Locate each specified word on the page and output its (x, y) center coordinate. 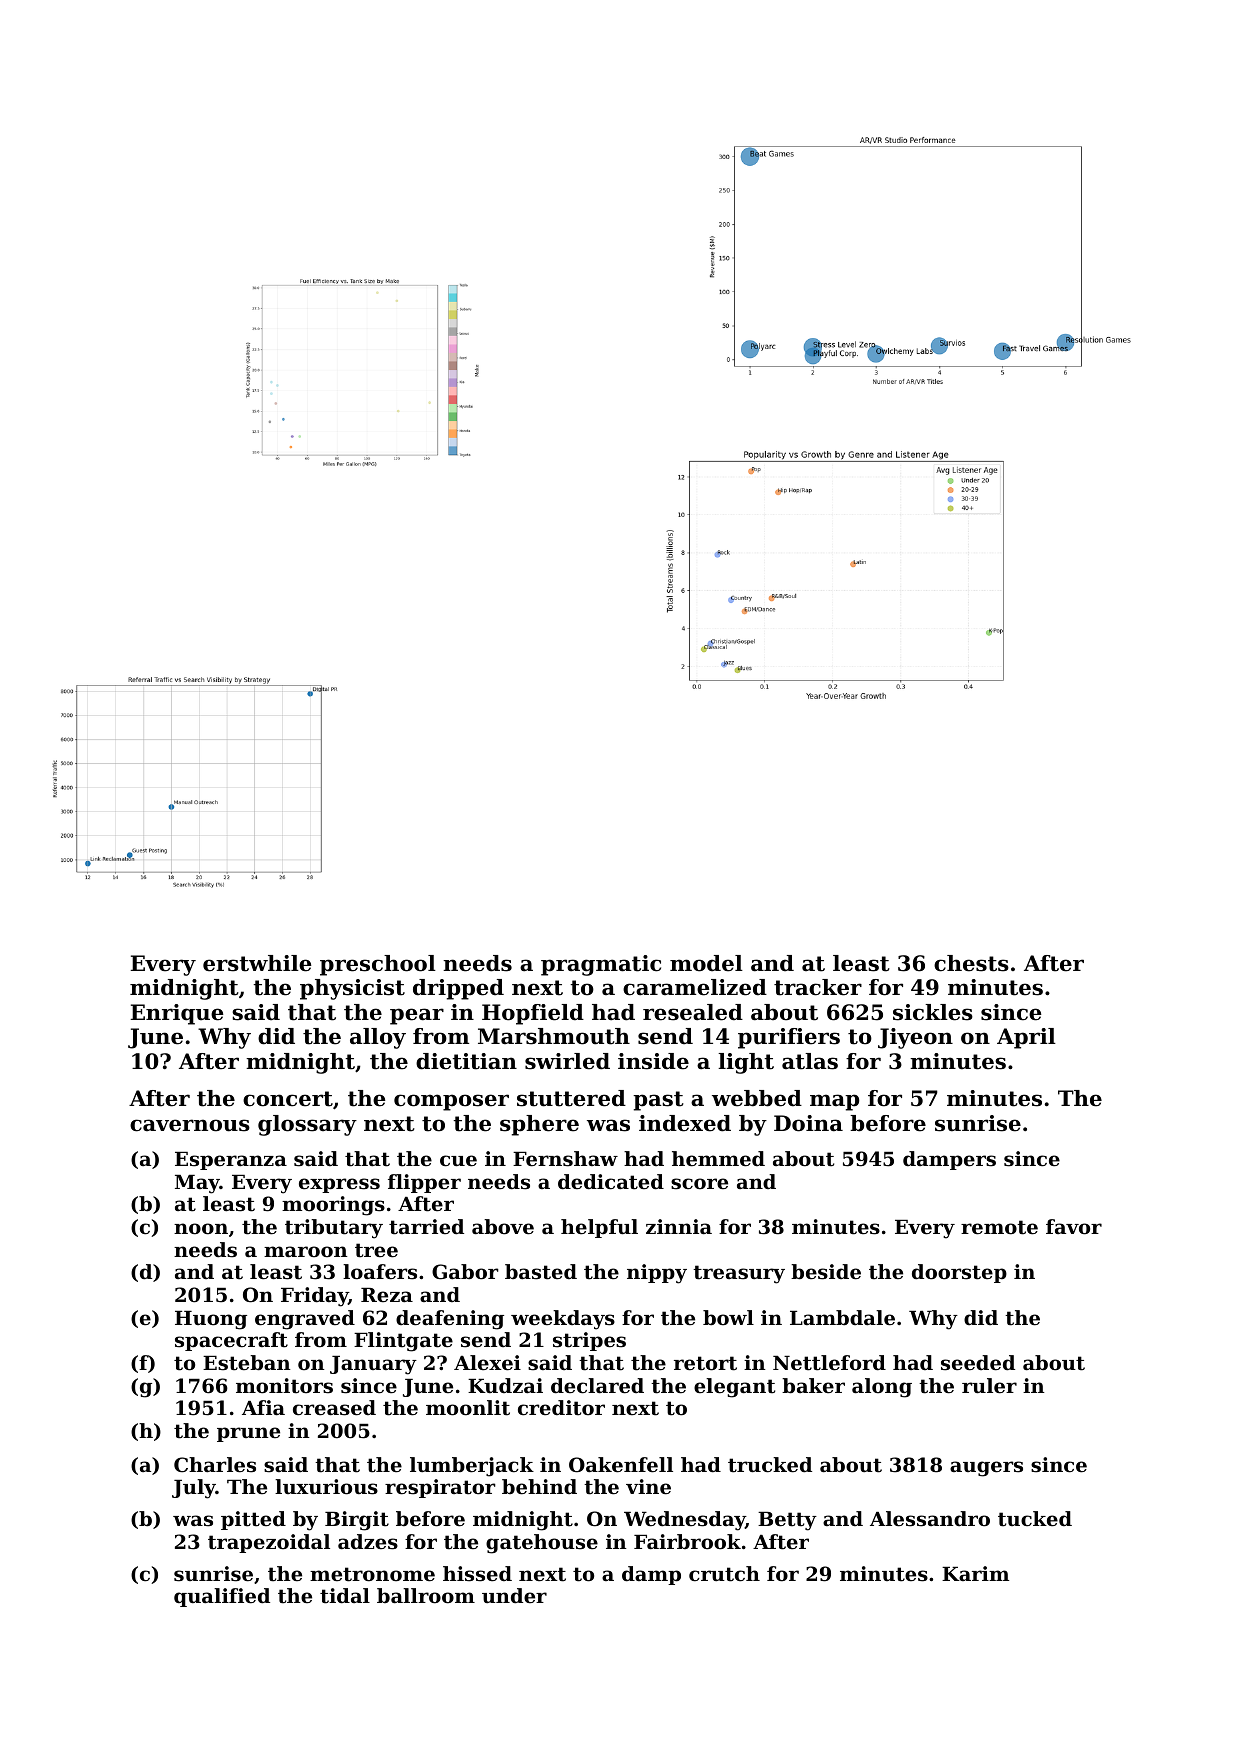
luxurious (326, 1487)
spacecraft (231, 1341)
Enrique (177, 1014)
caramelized (695, 987)
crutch (724, 1574)
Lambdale (842, 1318)
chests (971, 963)
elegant (734, 1388)
